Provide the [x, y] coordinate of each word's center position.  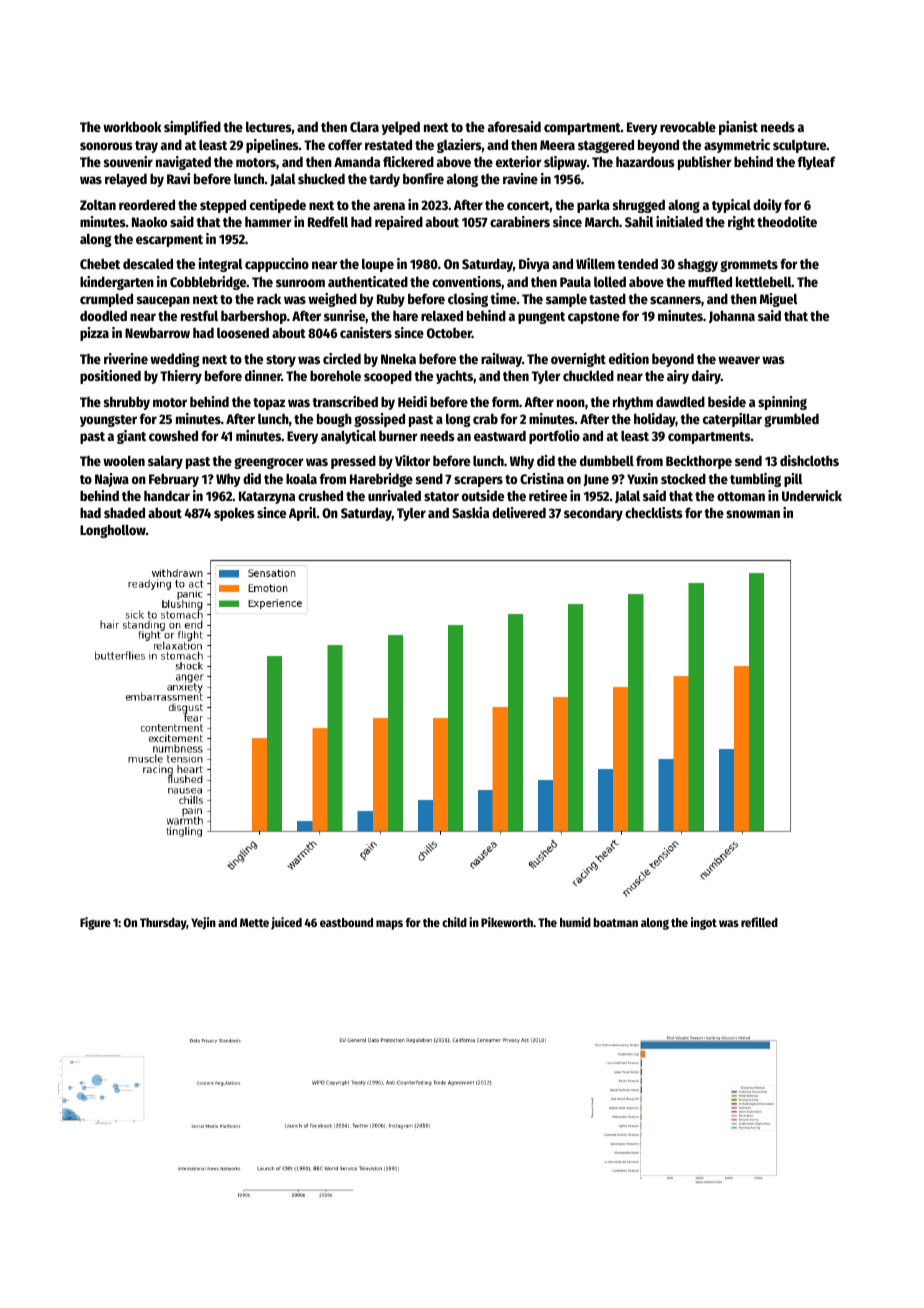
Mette [254, 922]
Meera [557, 145]
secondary [593, 514]
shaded [124, 512]
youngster [108, 421]
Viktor [412, 460]
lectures [269, 126]
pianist [738, 128]
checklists [654, 512]
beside [727, 401]
